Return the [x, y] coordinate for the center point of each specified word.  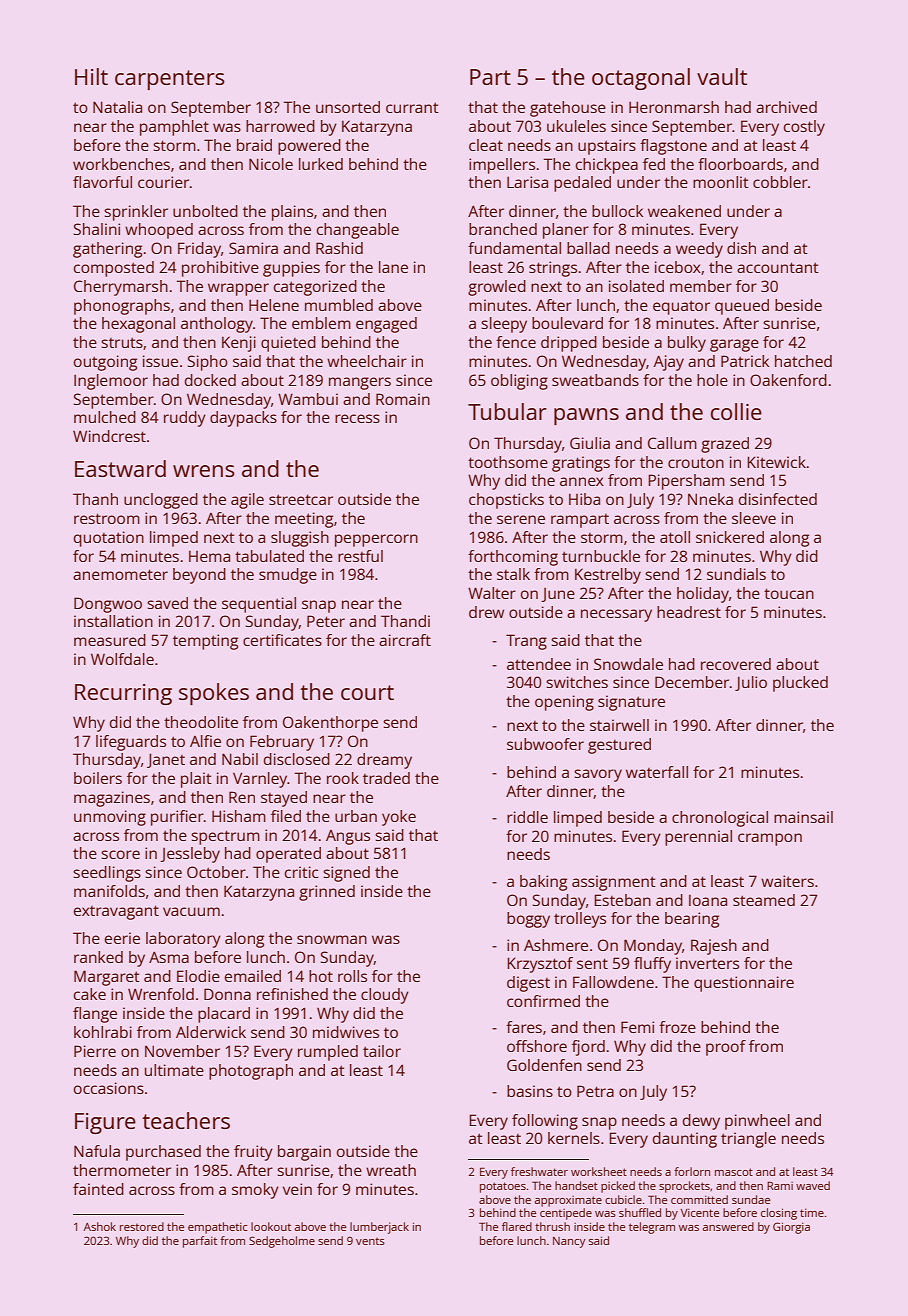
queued [742, 307]
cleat [486, 145]
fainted [98, 1189]
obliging [519, 382]
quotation [109, 539]
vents [370, 1241]
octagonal [641, 79]
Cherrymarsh [121, 288]
